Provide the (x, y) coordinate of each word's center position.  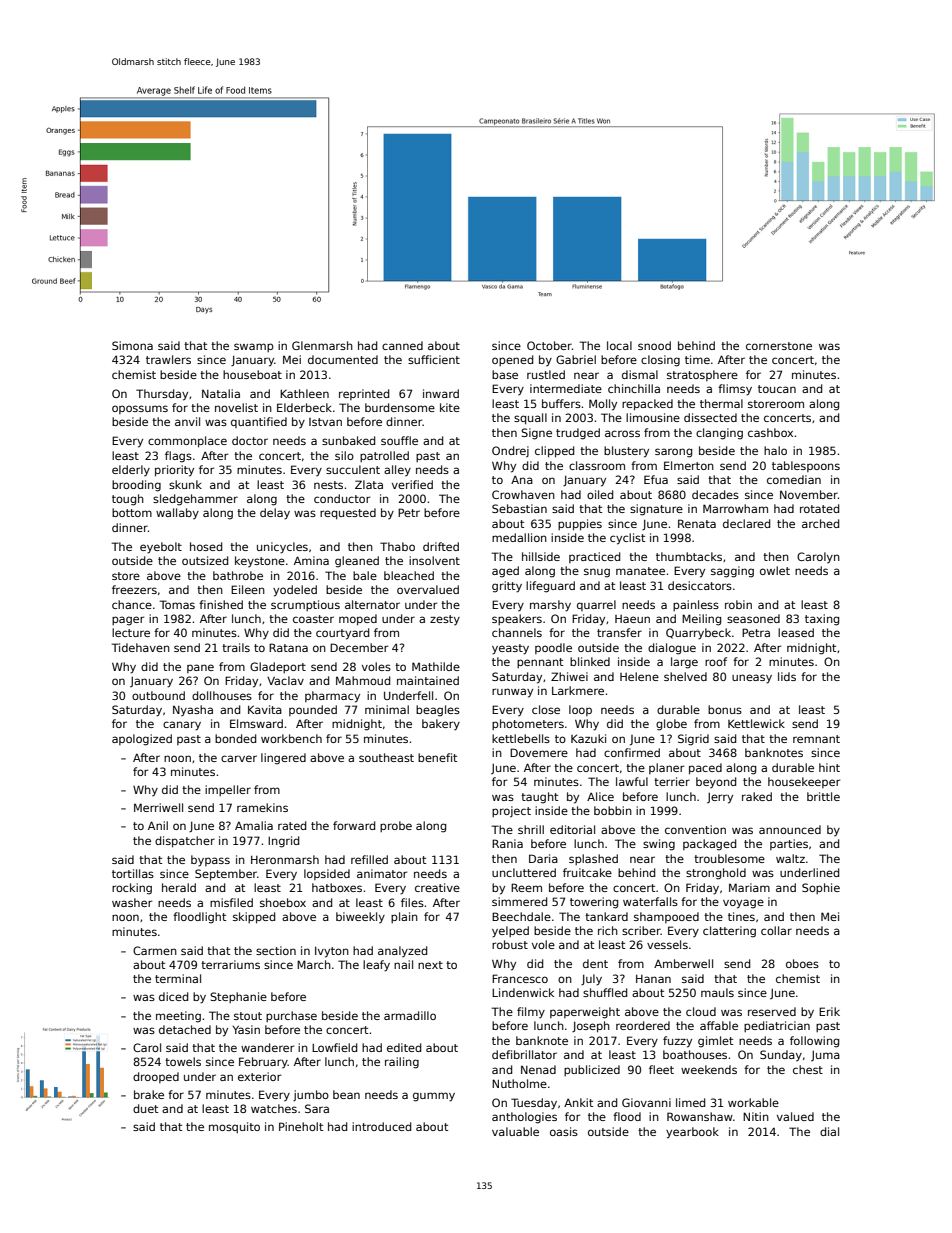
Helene (639, 676)
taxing (822, 620)
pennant (540, 663)
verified (412, 484)
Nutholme (519, 1083)
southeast (386, 757)
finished (221, 604)
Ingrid (283, 842)
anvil (187, 421)
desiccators (700, 585)
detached (185, 1029)
